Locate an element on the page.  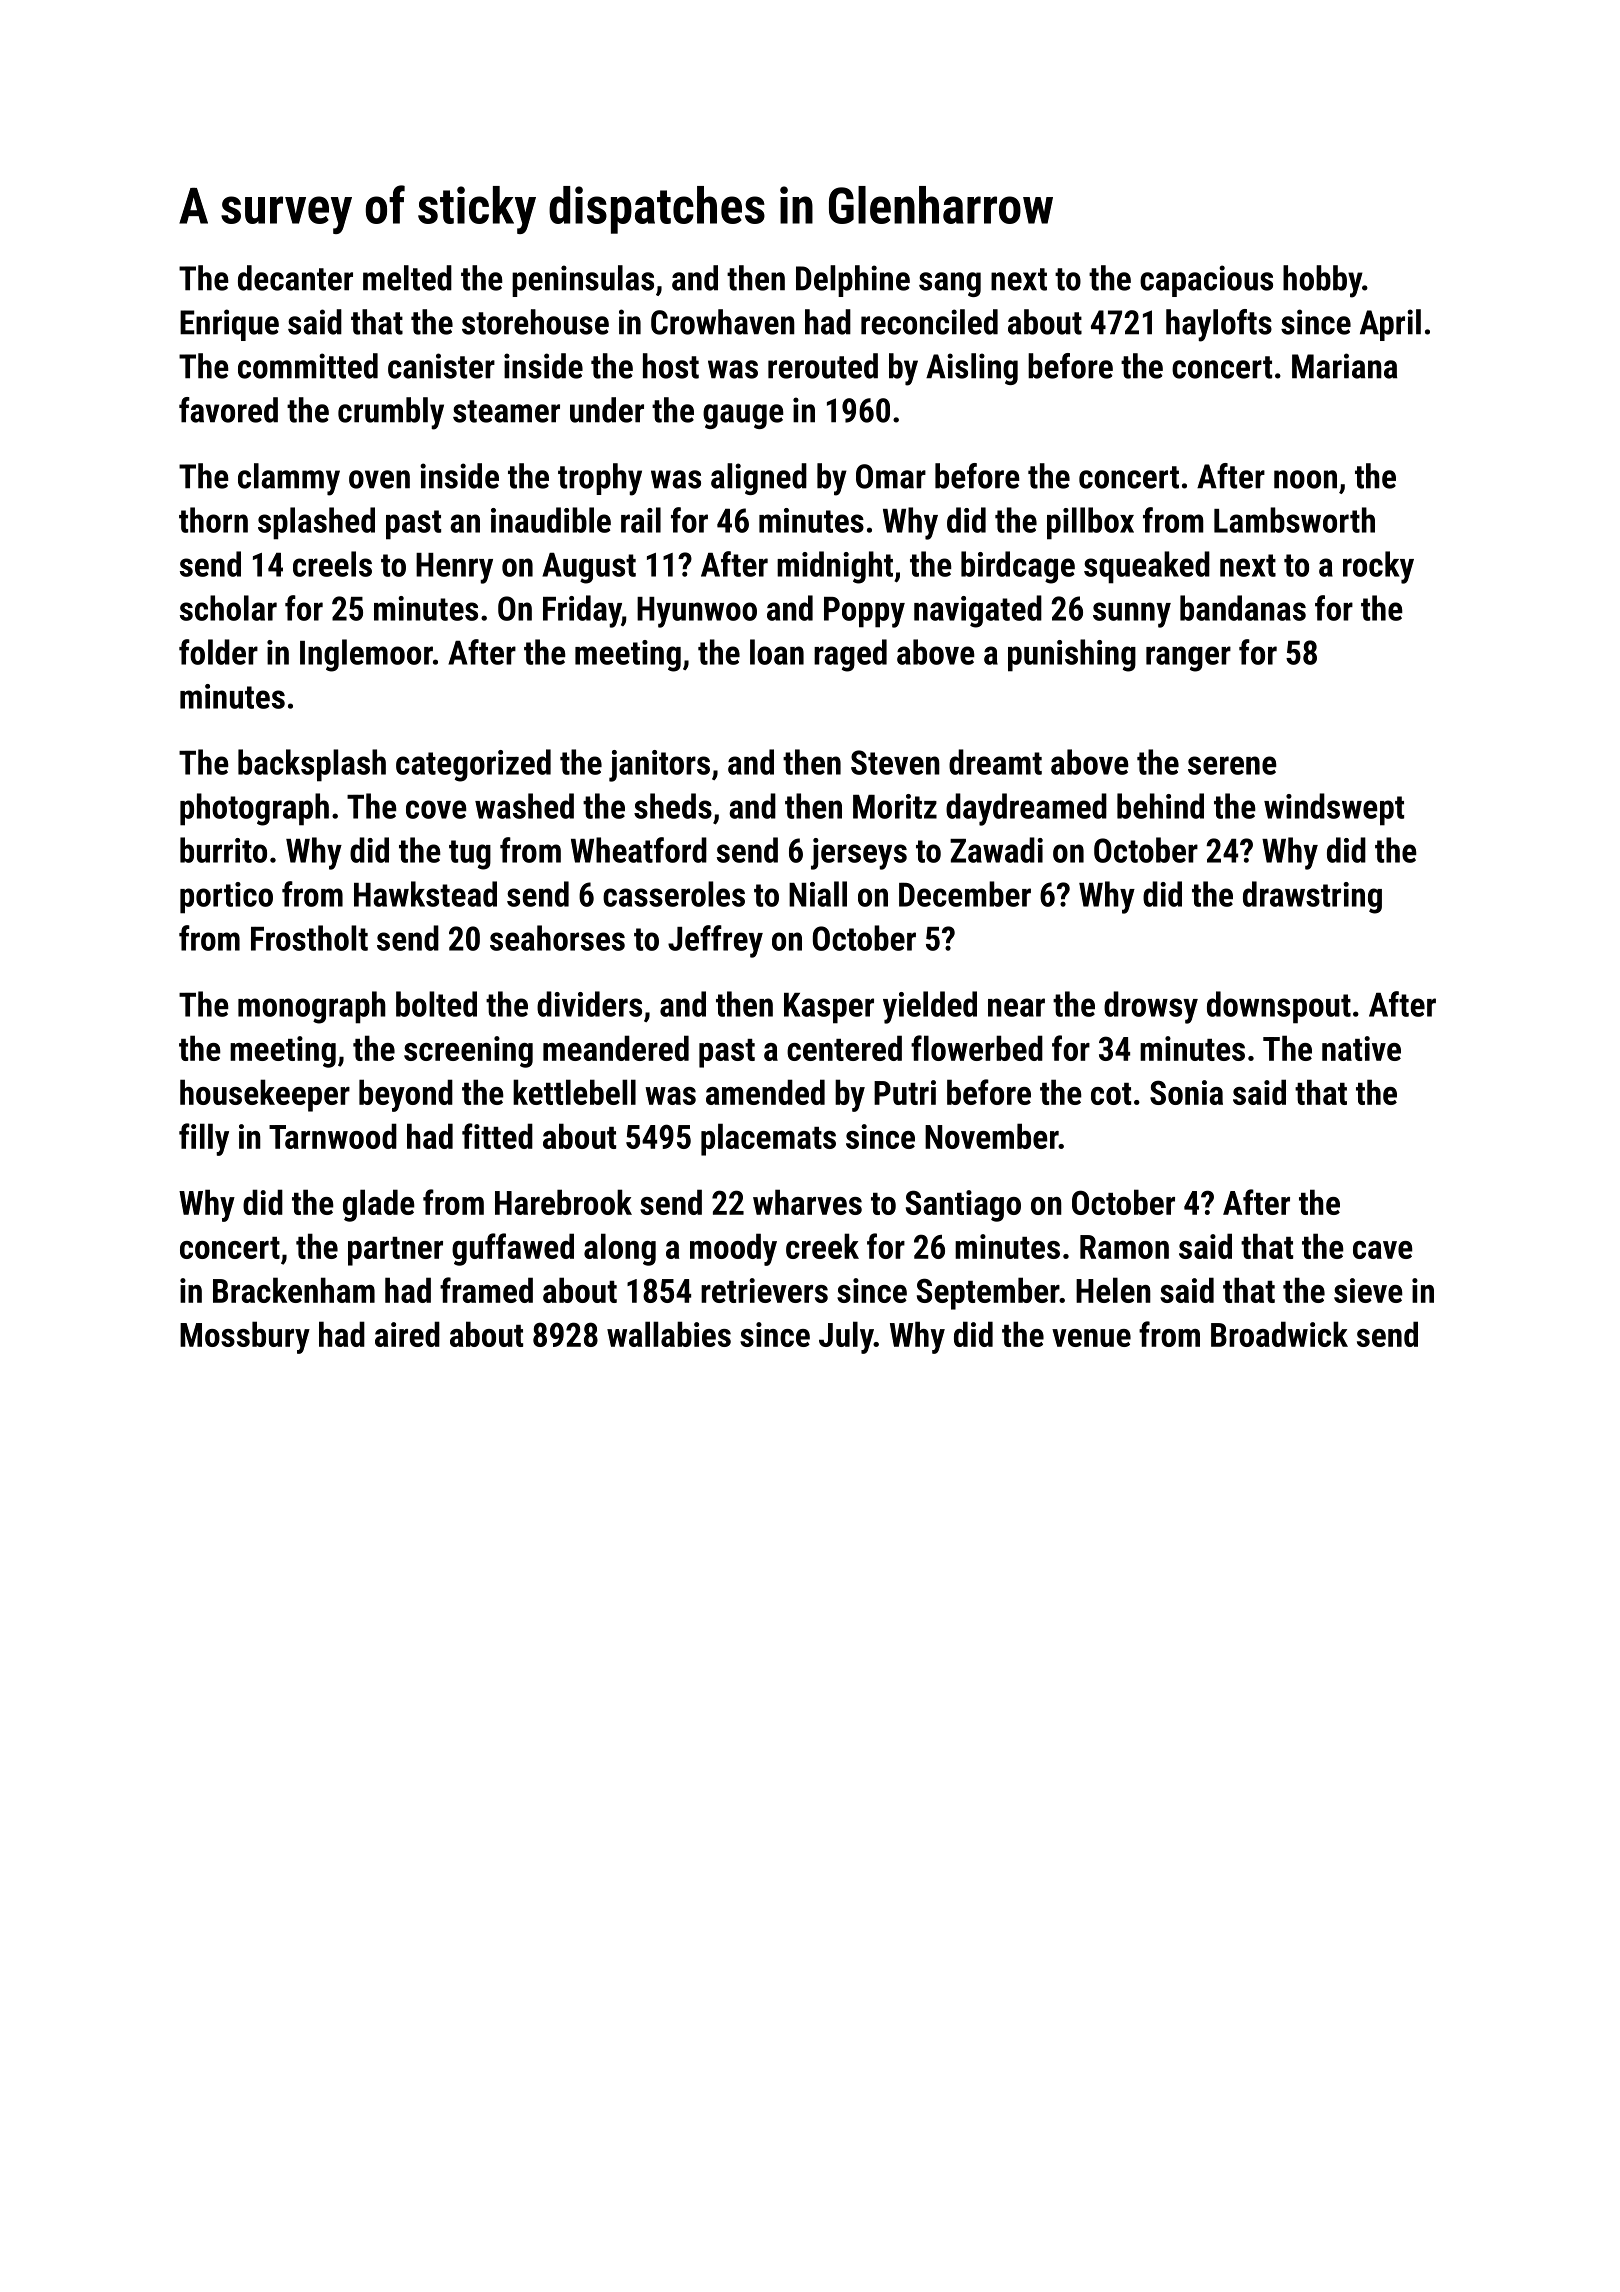
fitted is located at coordinates (497, 1136).
